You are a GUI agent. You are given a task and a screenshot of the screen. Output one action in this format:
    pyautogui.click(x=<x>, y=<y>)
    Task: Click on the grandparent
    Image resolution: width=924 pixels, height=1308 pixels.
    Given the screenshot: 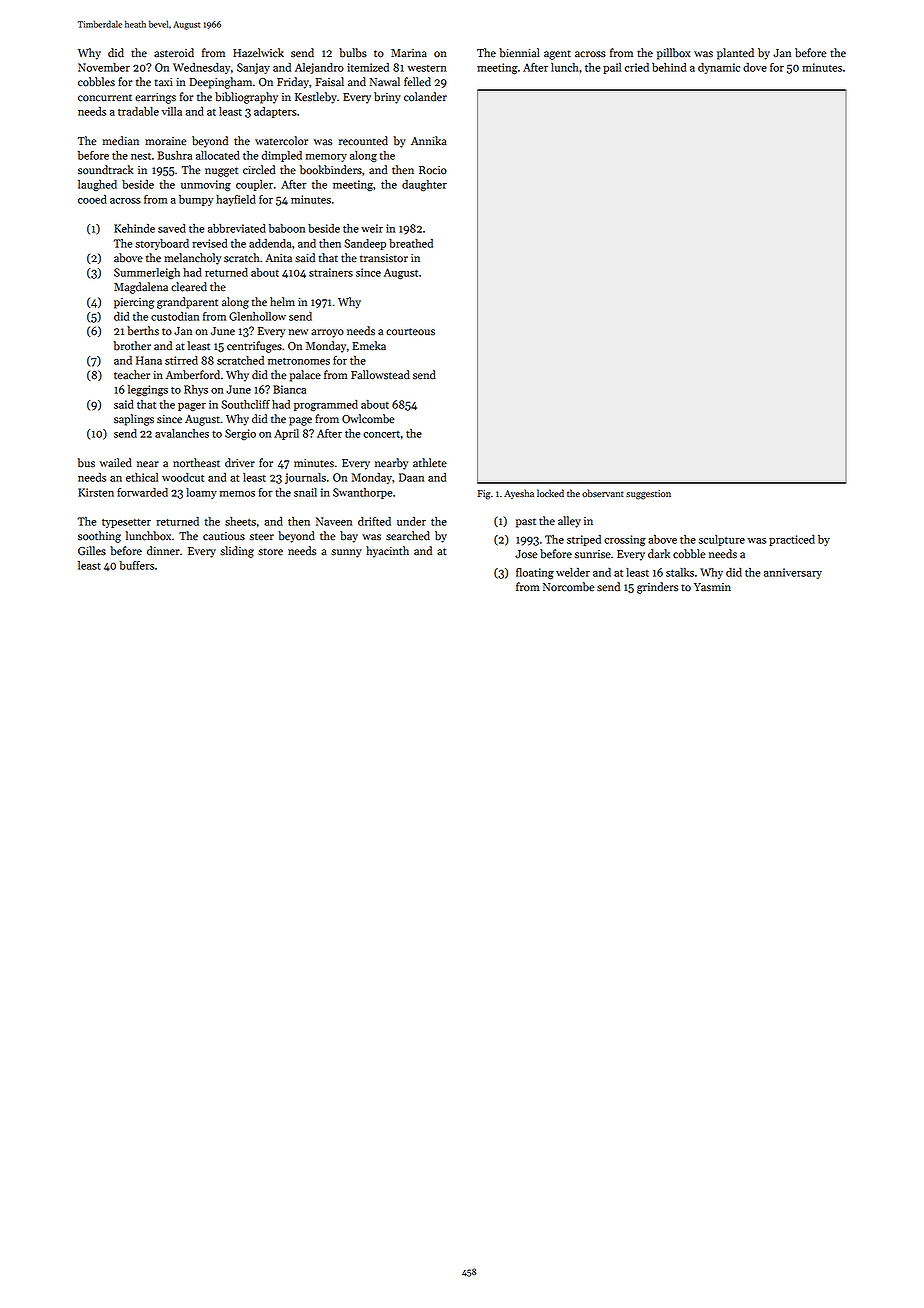 What is the action you would take?
    pyautogui.click(x=187, y=303)
